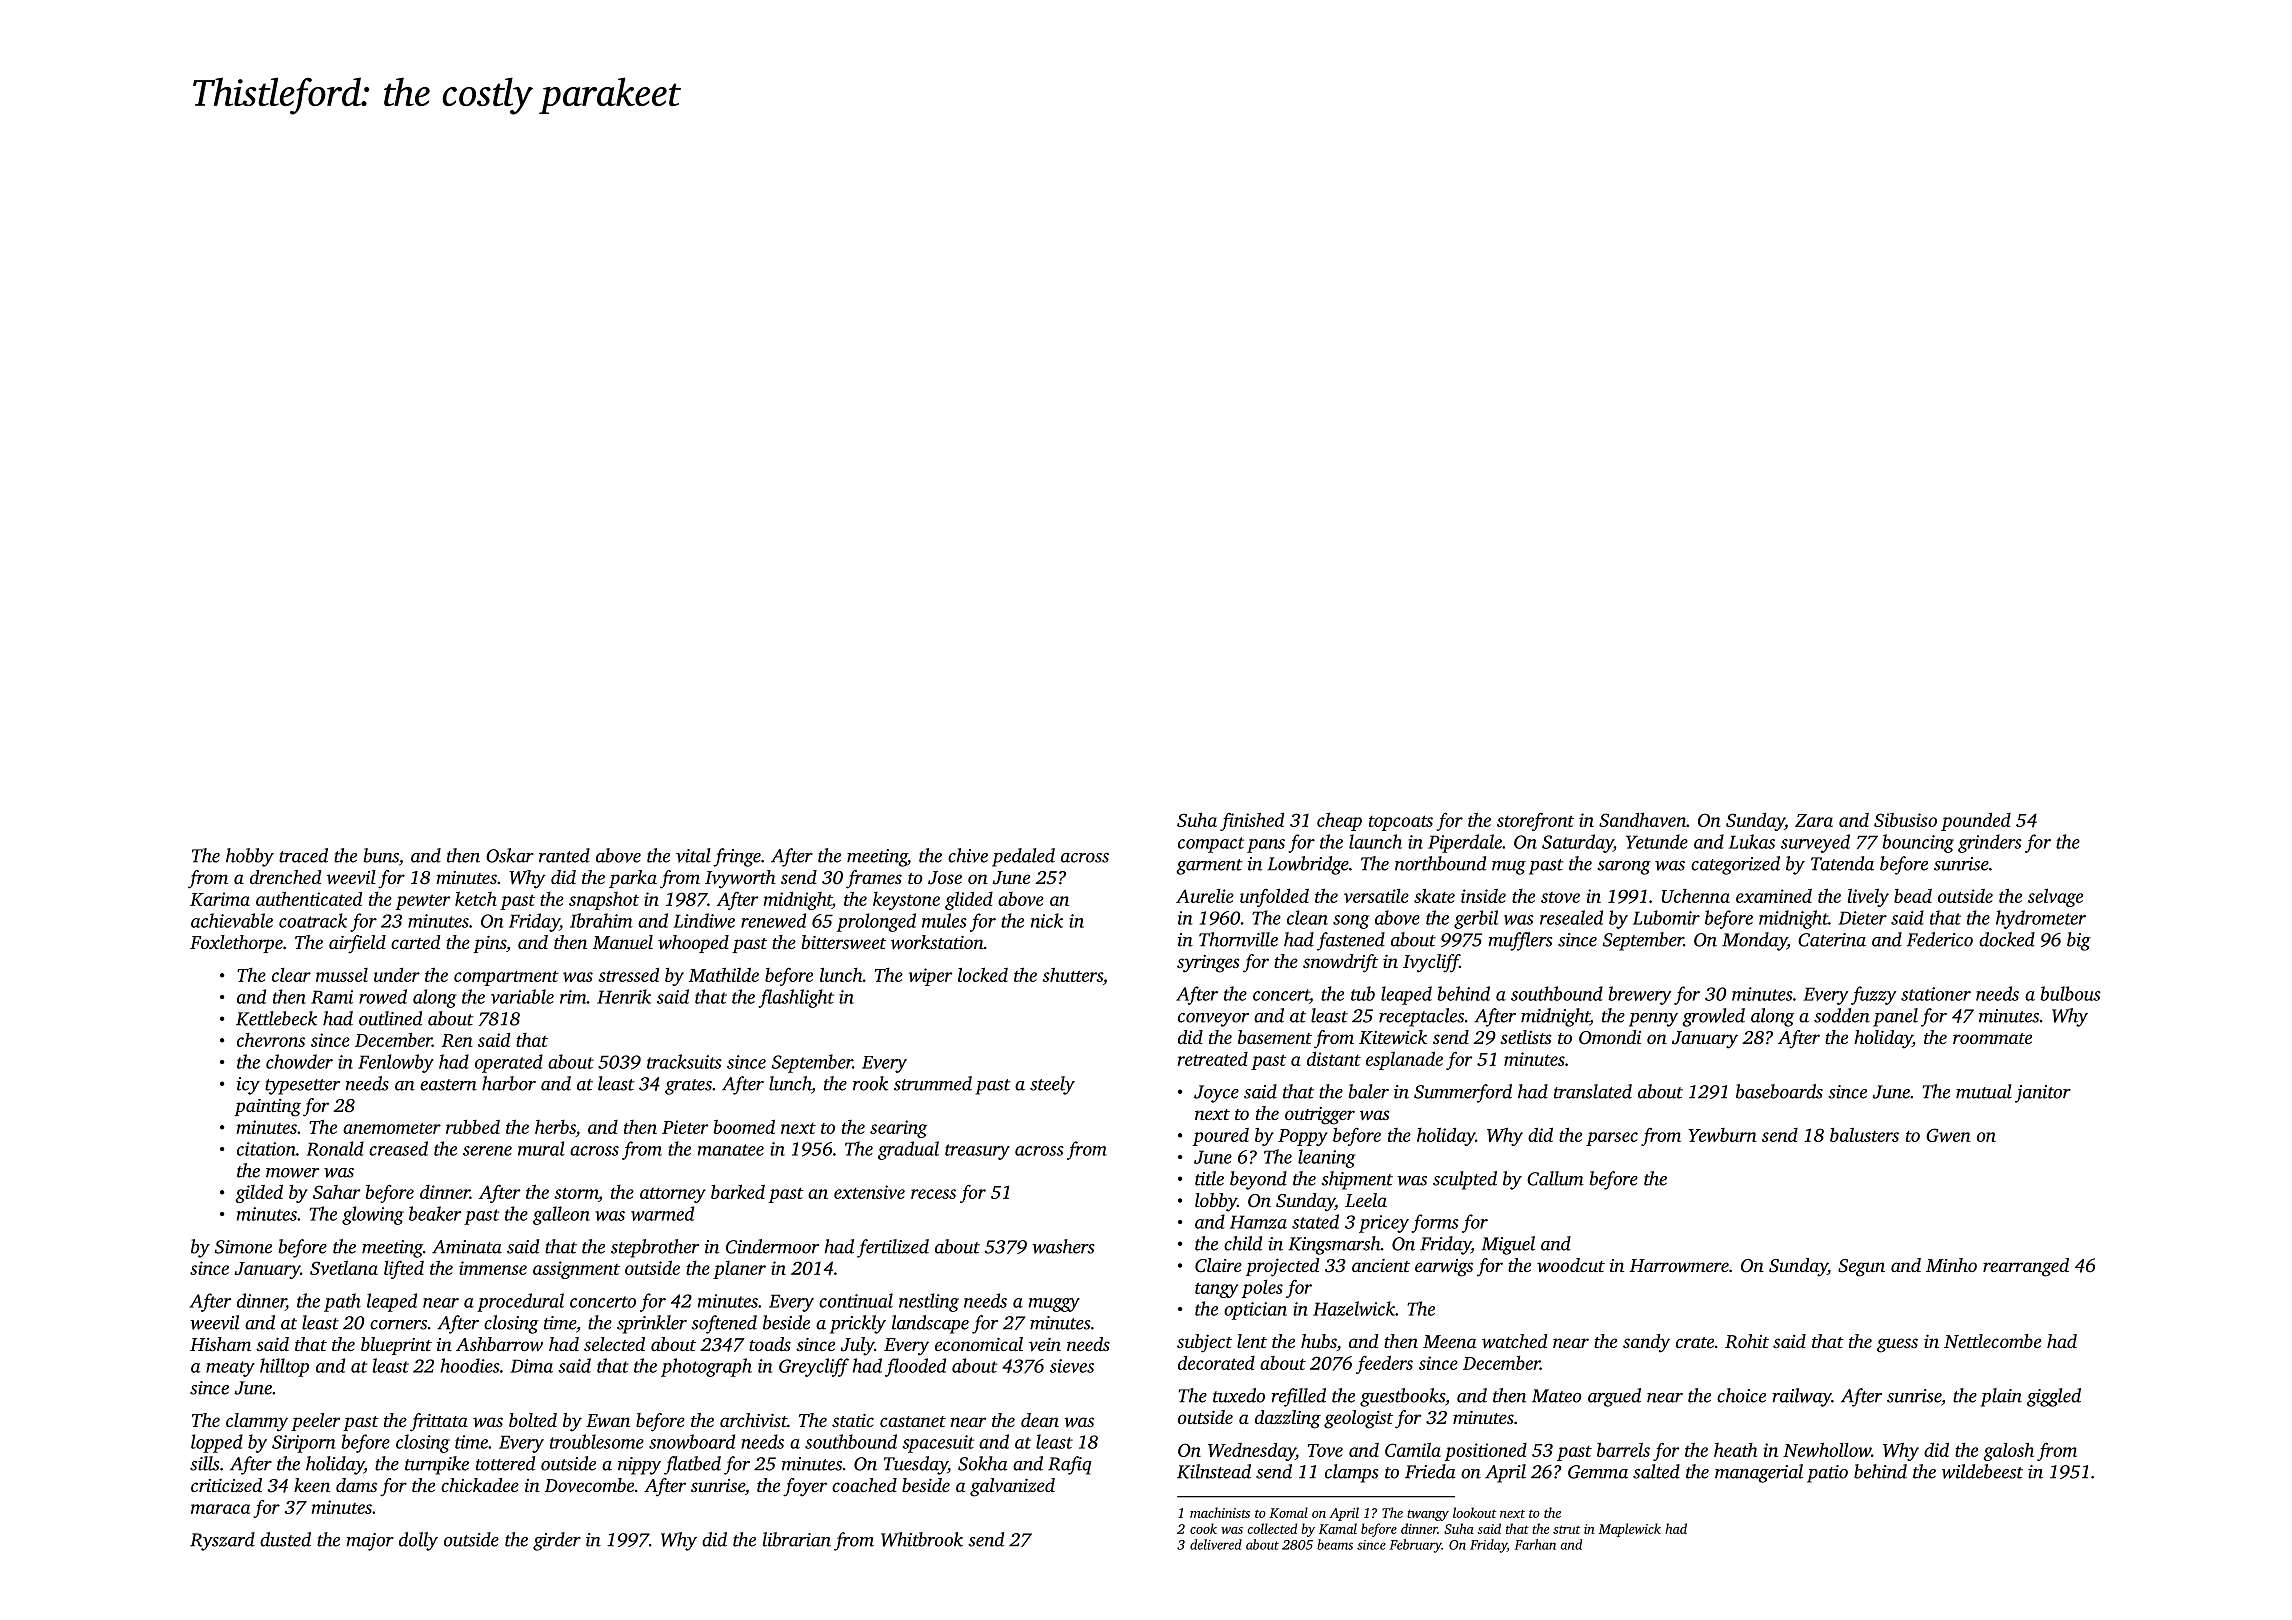  What do you see at coordinates (1535, 1544) in the screenshot?
I see `Farhan` at bounding box center [1535, 1544].
